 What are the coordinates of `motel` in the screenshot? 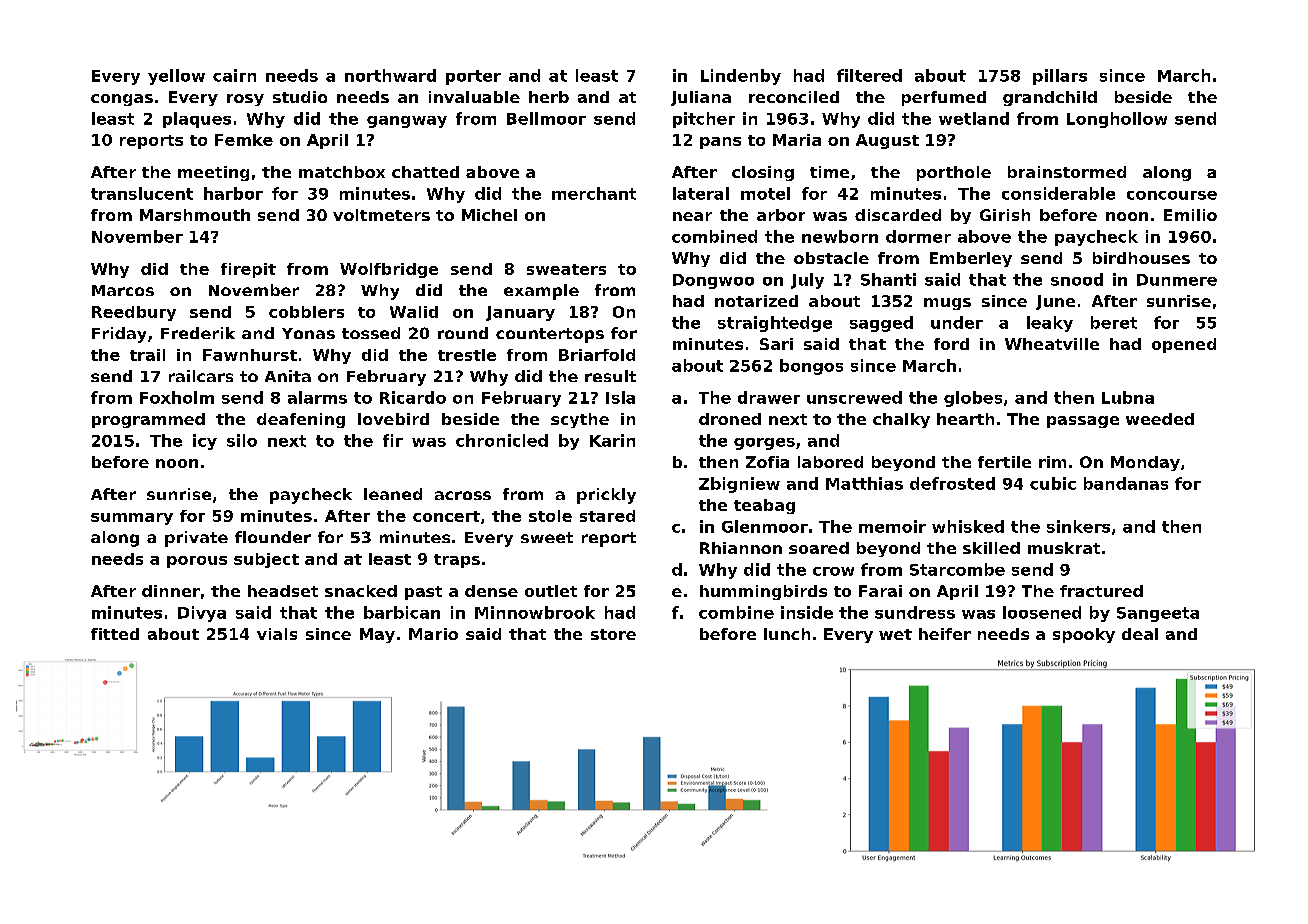 It's located at (765, 193).
